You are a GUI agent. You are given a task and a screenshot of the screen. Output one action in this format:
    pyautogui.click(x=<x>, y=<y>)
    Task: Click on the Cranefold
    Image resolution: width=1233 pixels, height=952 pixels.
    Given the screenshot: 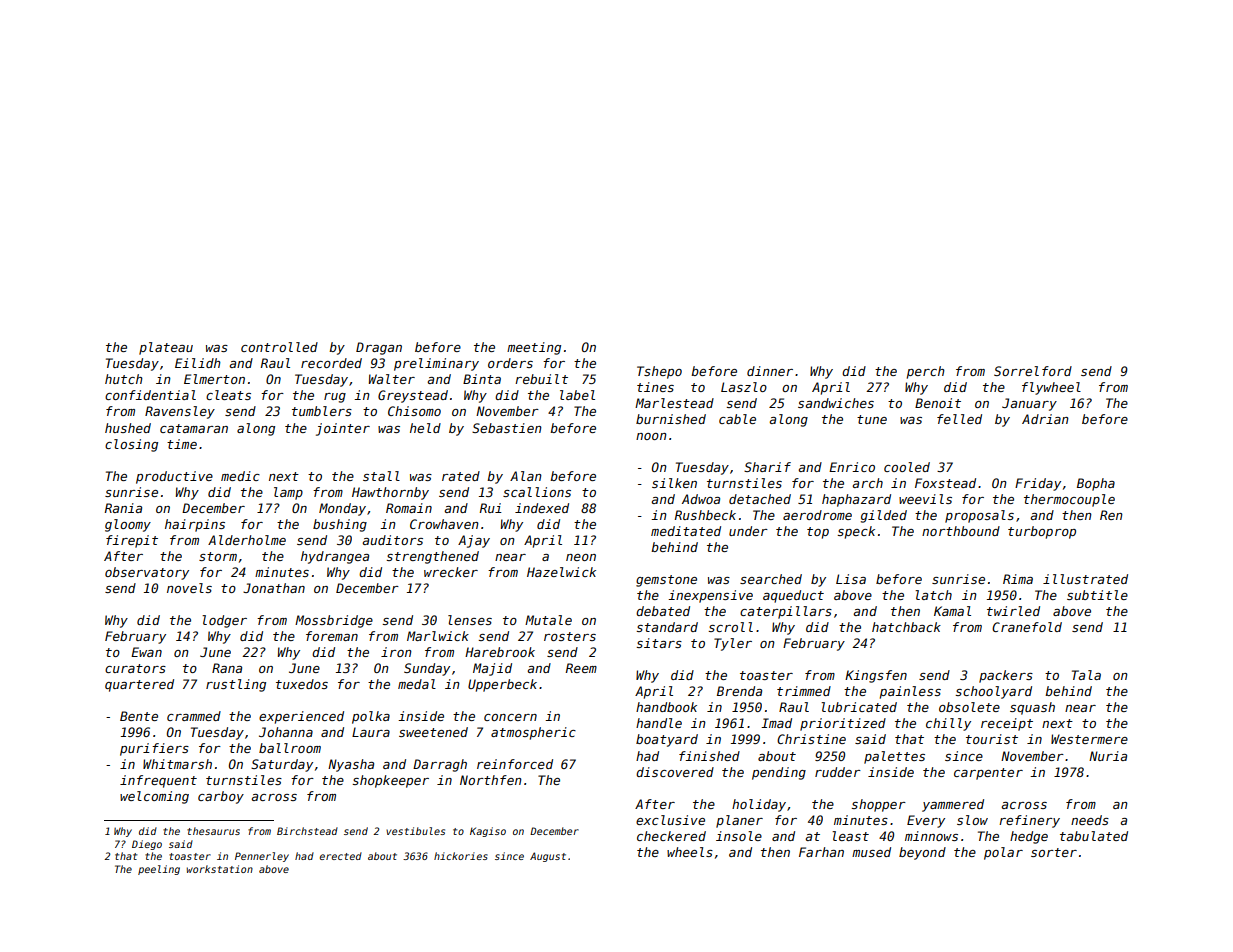 What is the action you would take?
    pyautogui.click(x=1027, y=627)
